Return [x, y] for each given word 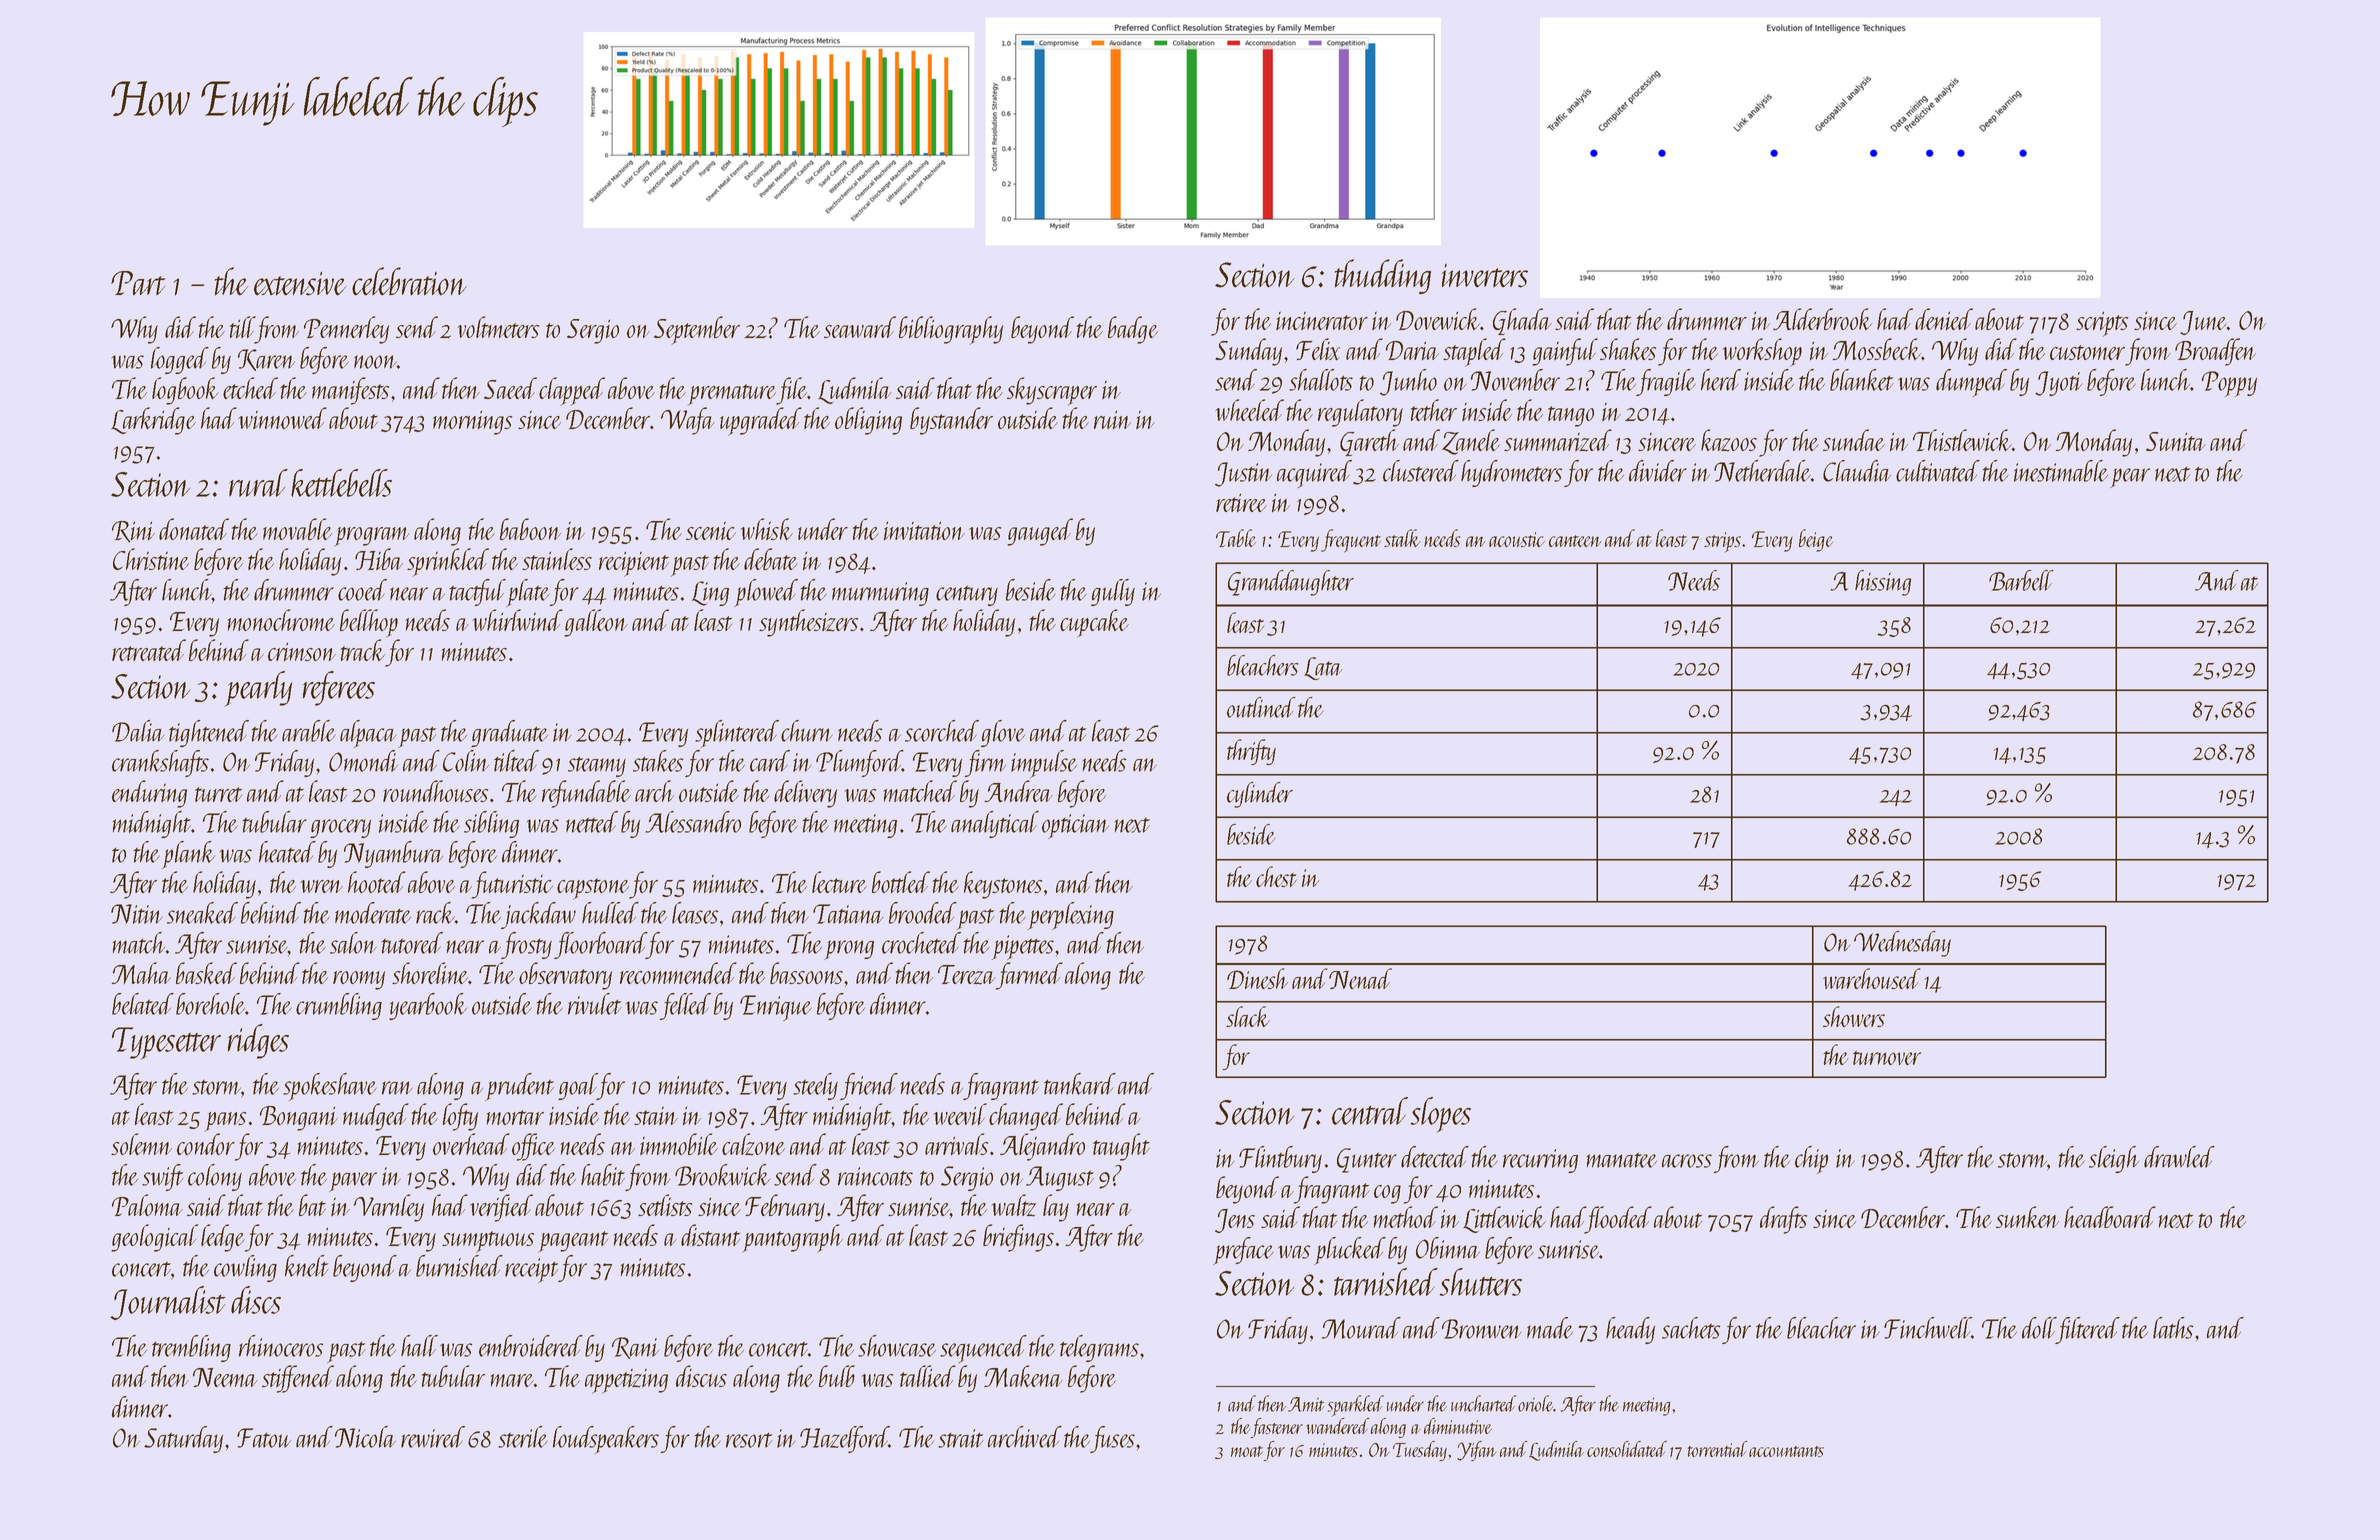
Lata [1323, 668]
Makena [1023, 1376]
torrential [1717, 1449]
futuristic [512, 885]
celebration [409, 281]
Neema [225, 1377]
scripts [2102, 324]
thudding [1383, 276]
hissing [1883, 583]
